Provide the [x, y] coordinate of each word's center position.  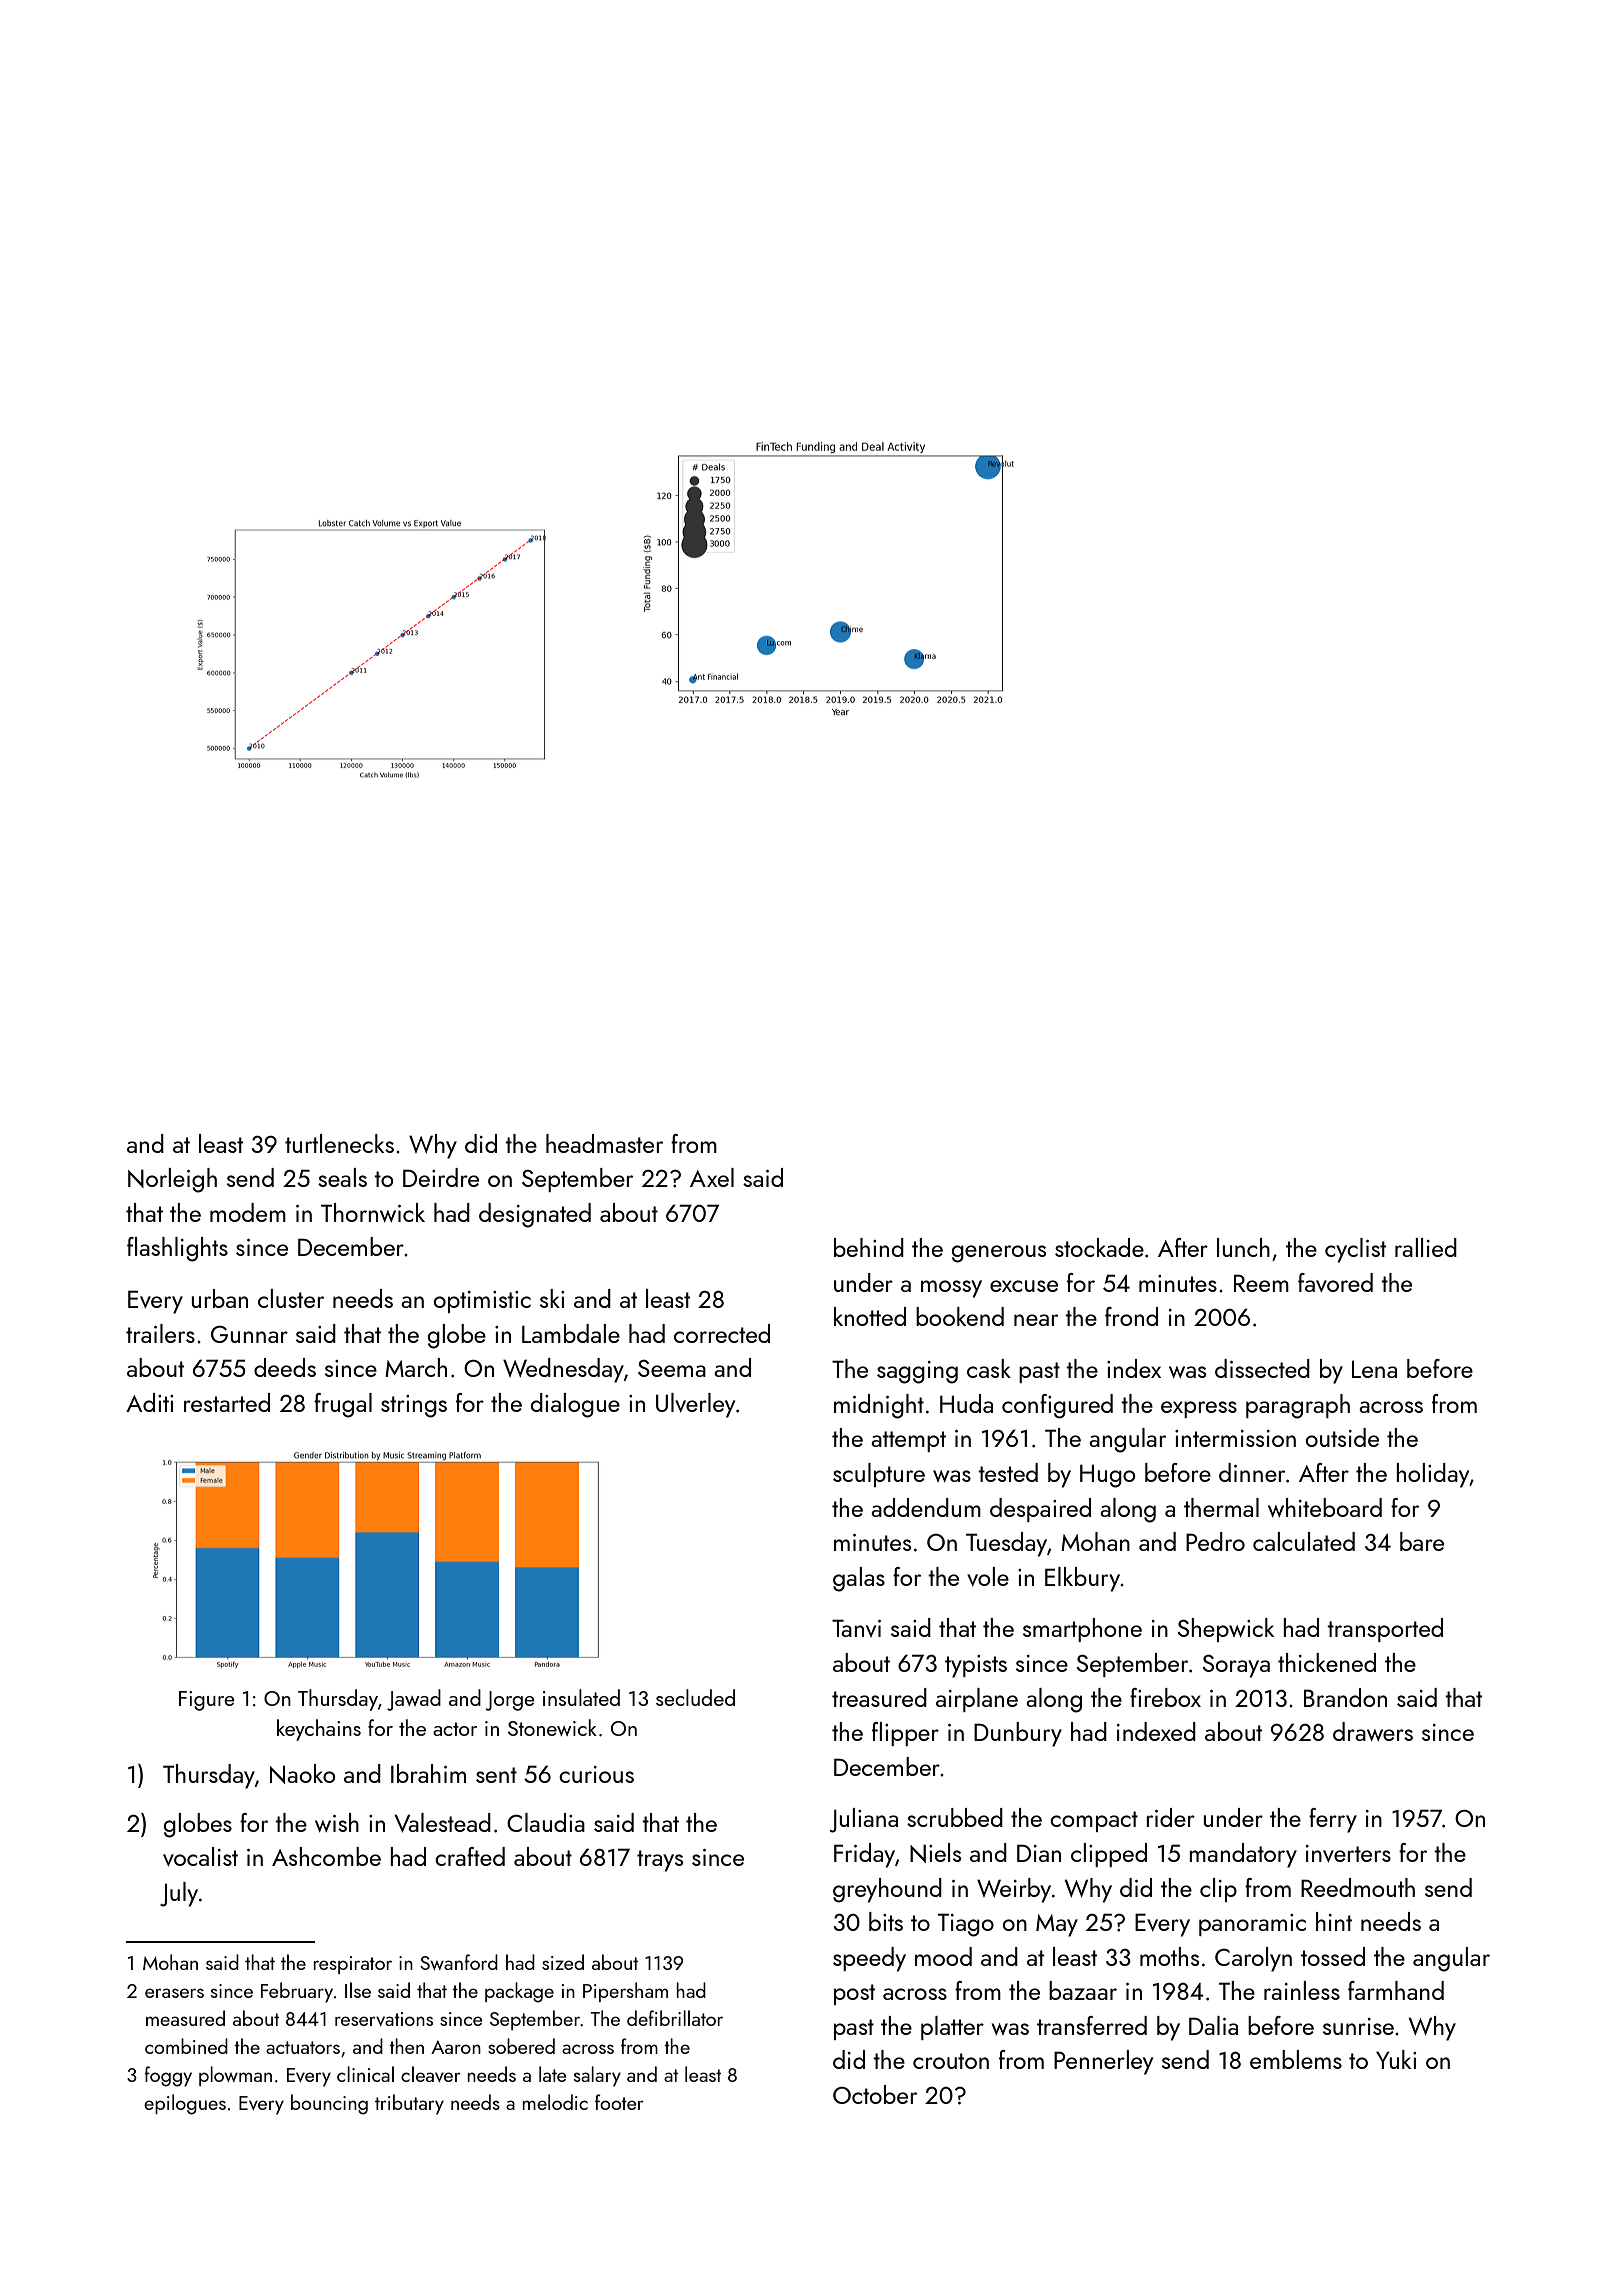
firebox [1165, 1697]
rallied [1426, 1247]
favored [1335, 1282]
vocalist [200, 1856]
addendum [926, 1507]
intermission [1235, 1438]
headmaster [604, 1143]
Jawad [414, 1700]
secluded [695, 1697]
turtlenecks [339, 1143]
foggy [168, 2076]
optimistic [482, 1302]
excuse [1024, 1286]
